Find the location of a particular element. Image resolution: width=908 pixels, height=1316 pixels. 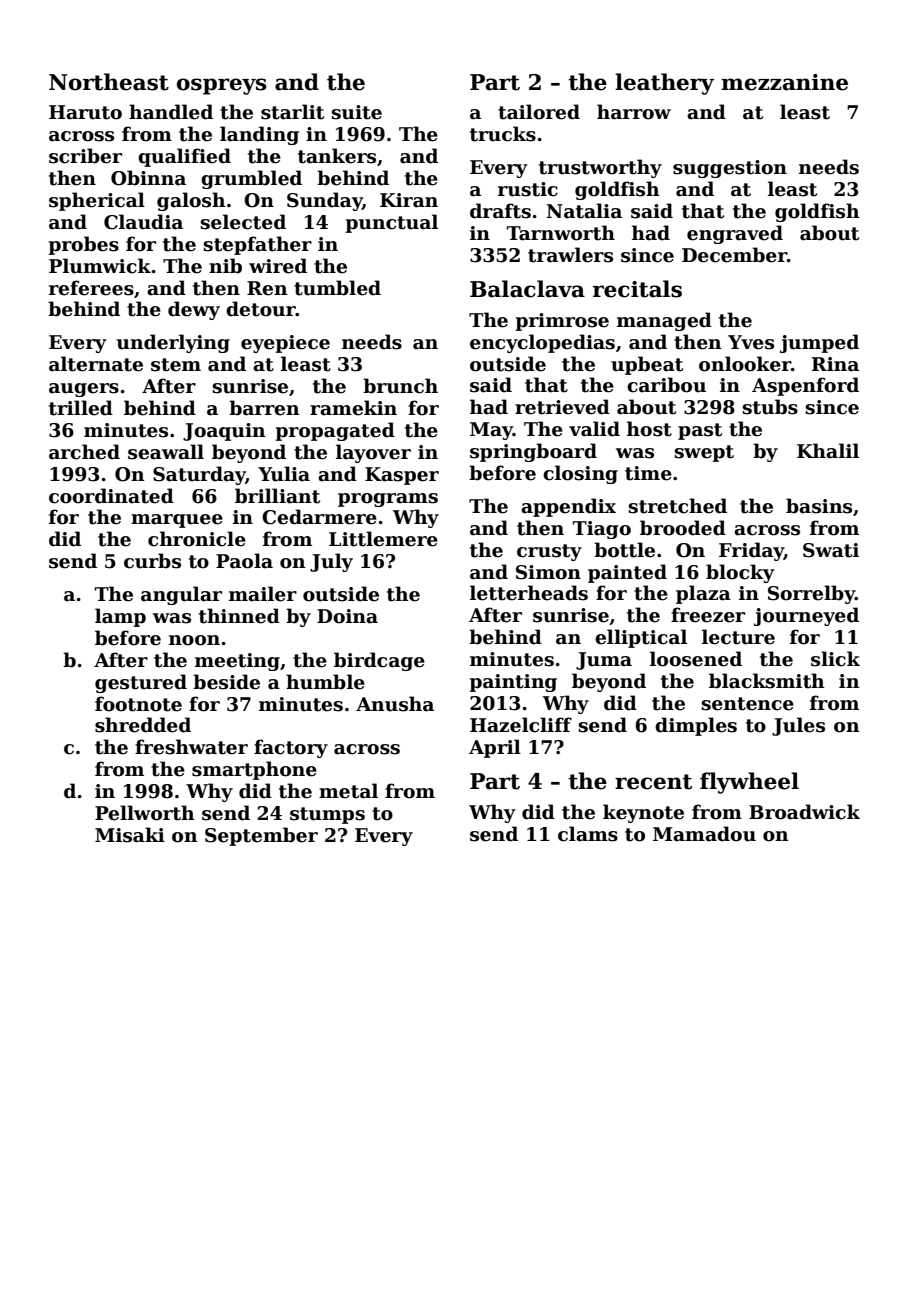

ospreys is located at coordinates (222, 86).
